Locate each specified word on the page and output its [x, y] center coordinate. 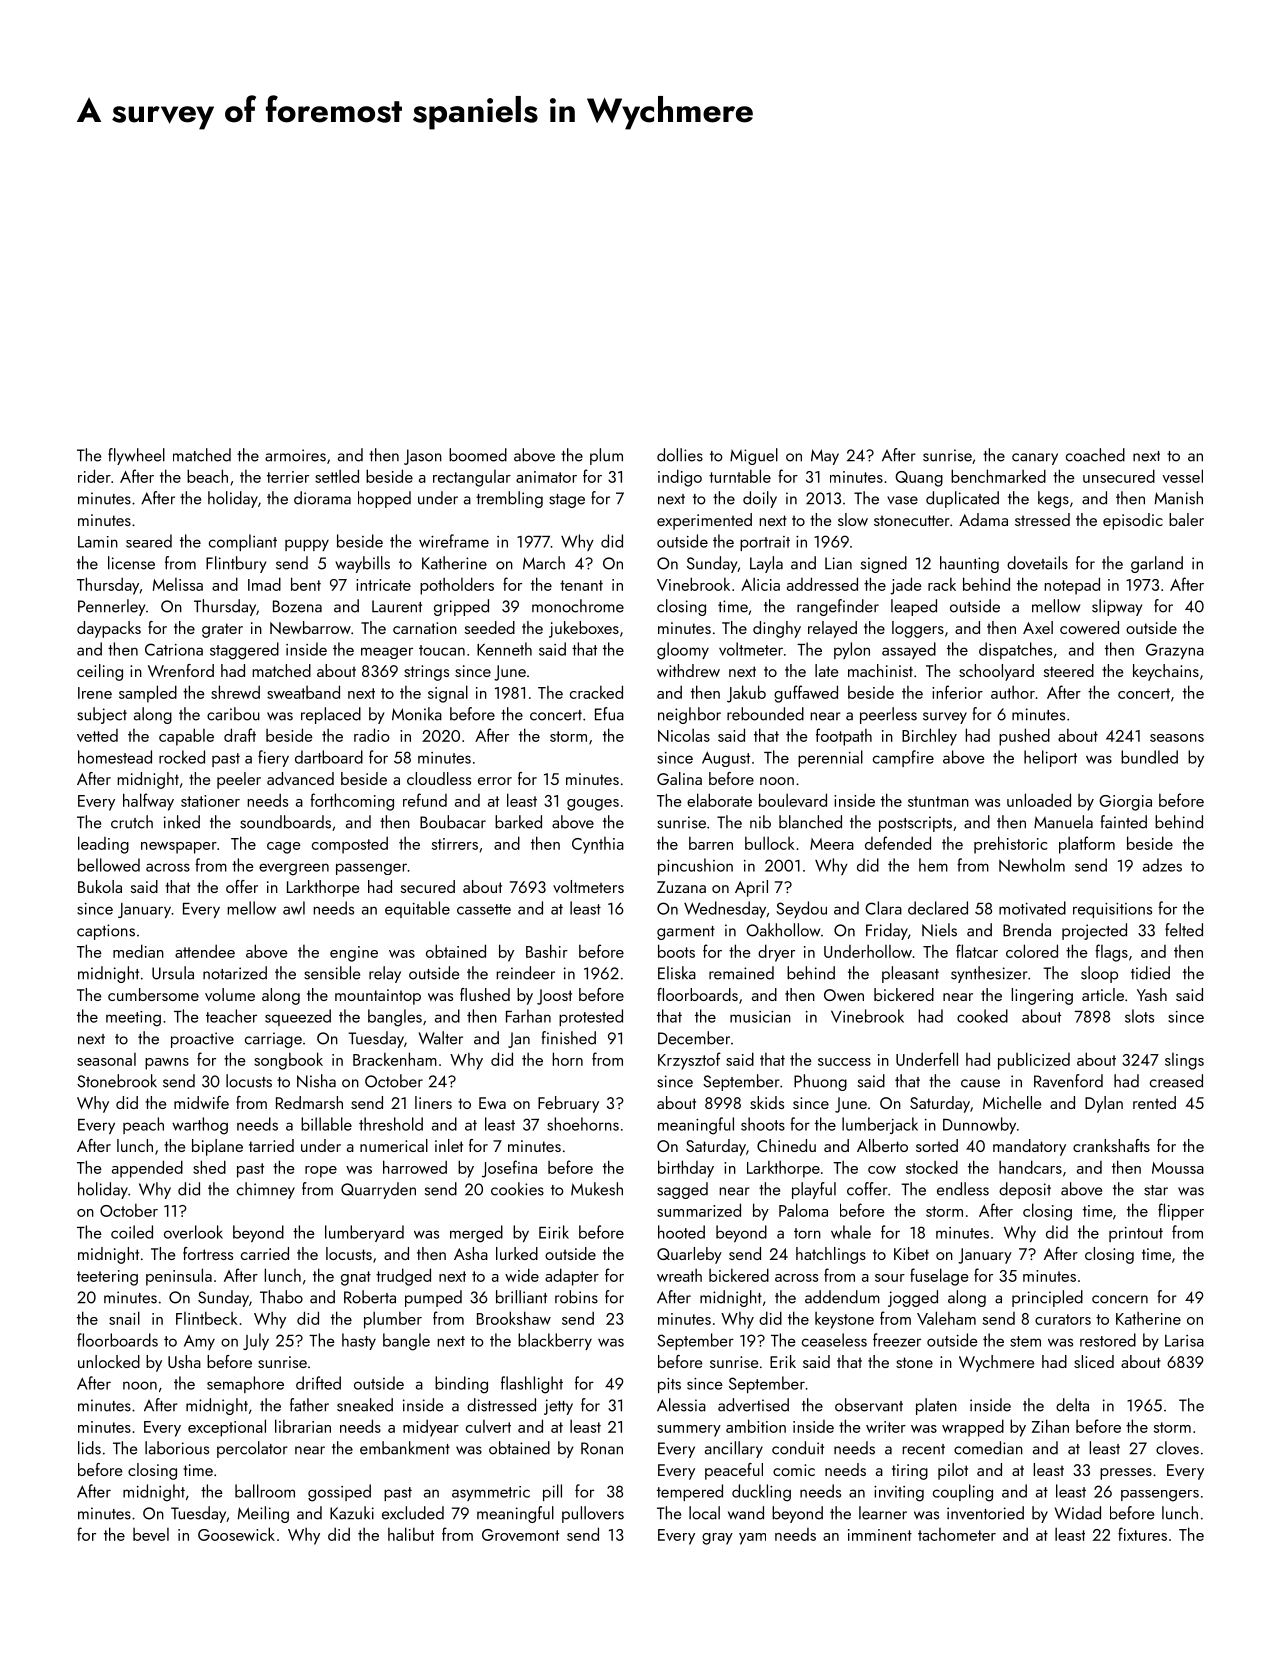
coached [1095, 455]
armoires [295, 455]
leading [103, 845]
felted [1184, 930]
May [825, 457]
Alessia [681, 1405]
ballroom [265, 1491]
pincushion [695, 866]
